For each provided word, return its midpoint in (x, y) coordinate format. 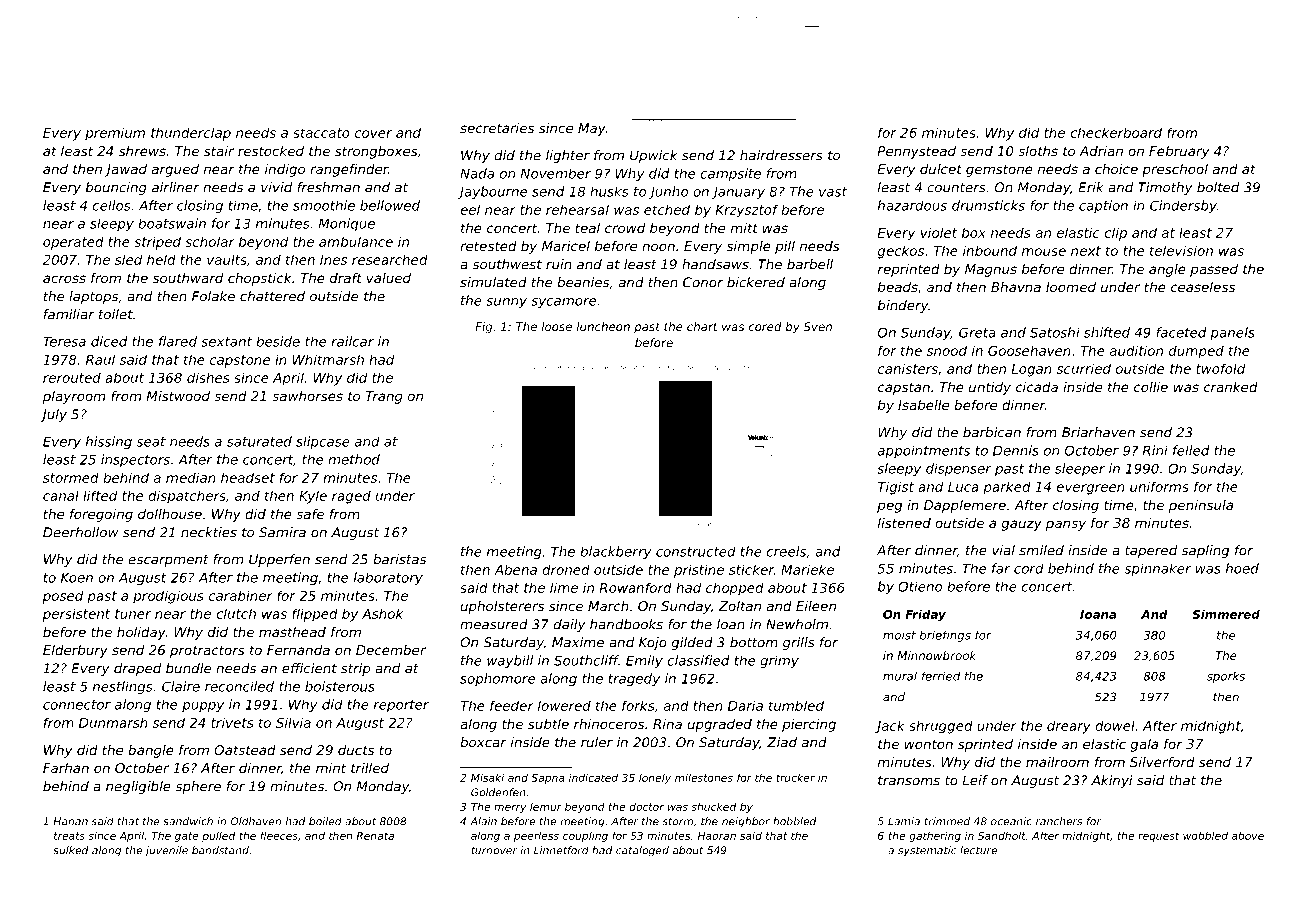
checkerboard (1116, 132)
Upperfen (279, 560)
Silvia (293, 722)
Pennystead (916, 152)
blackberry (616, 552)
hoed (1242, 568)
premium (115, 134)
